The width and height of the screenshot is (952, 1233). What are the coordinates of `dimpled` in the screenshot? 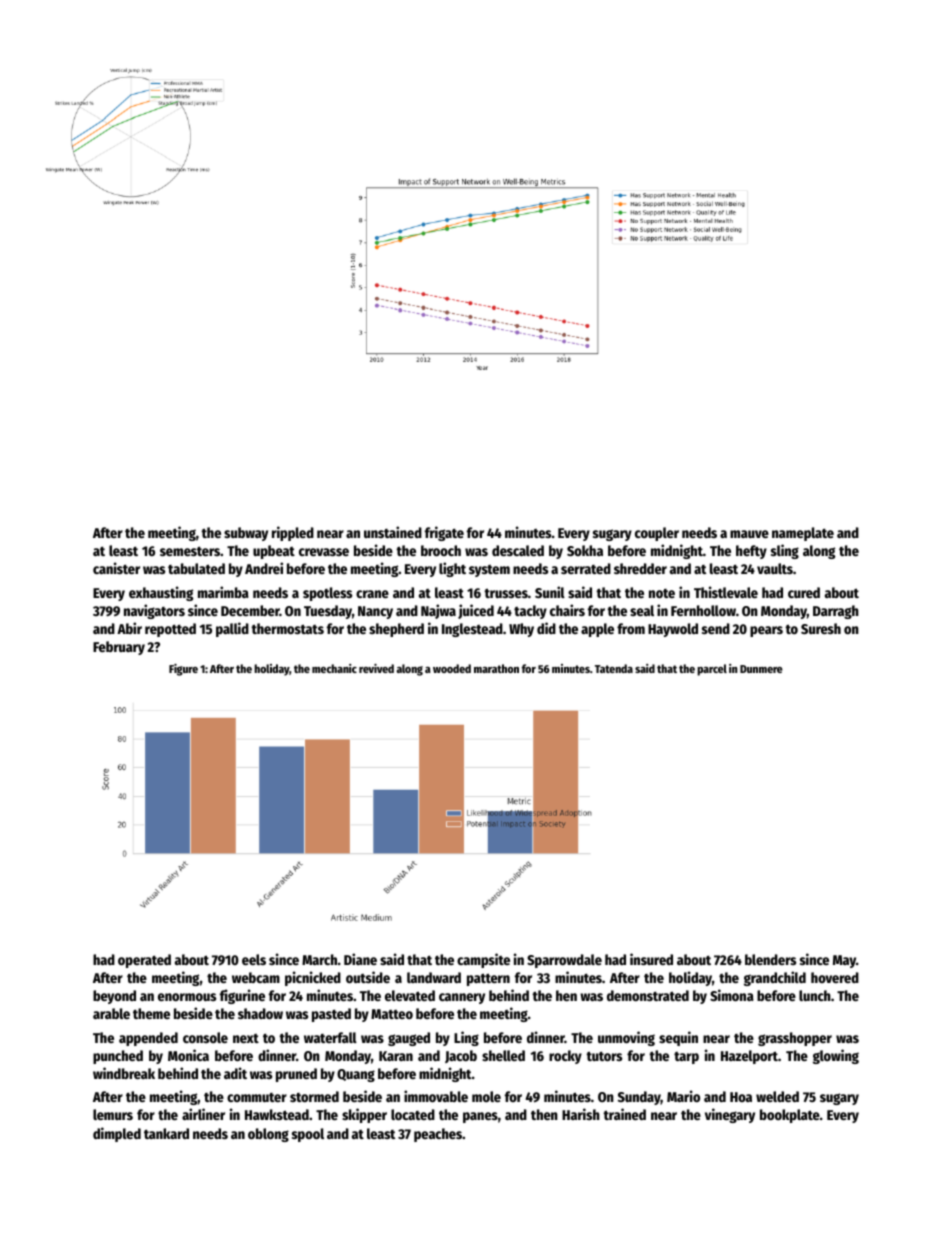 It's located at (117, 1134).
